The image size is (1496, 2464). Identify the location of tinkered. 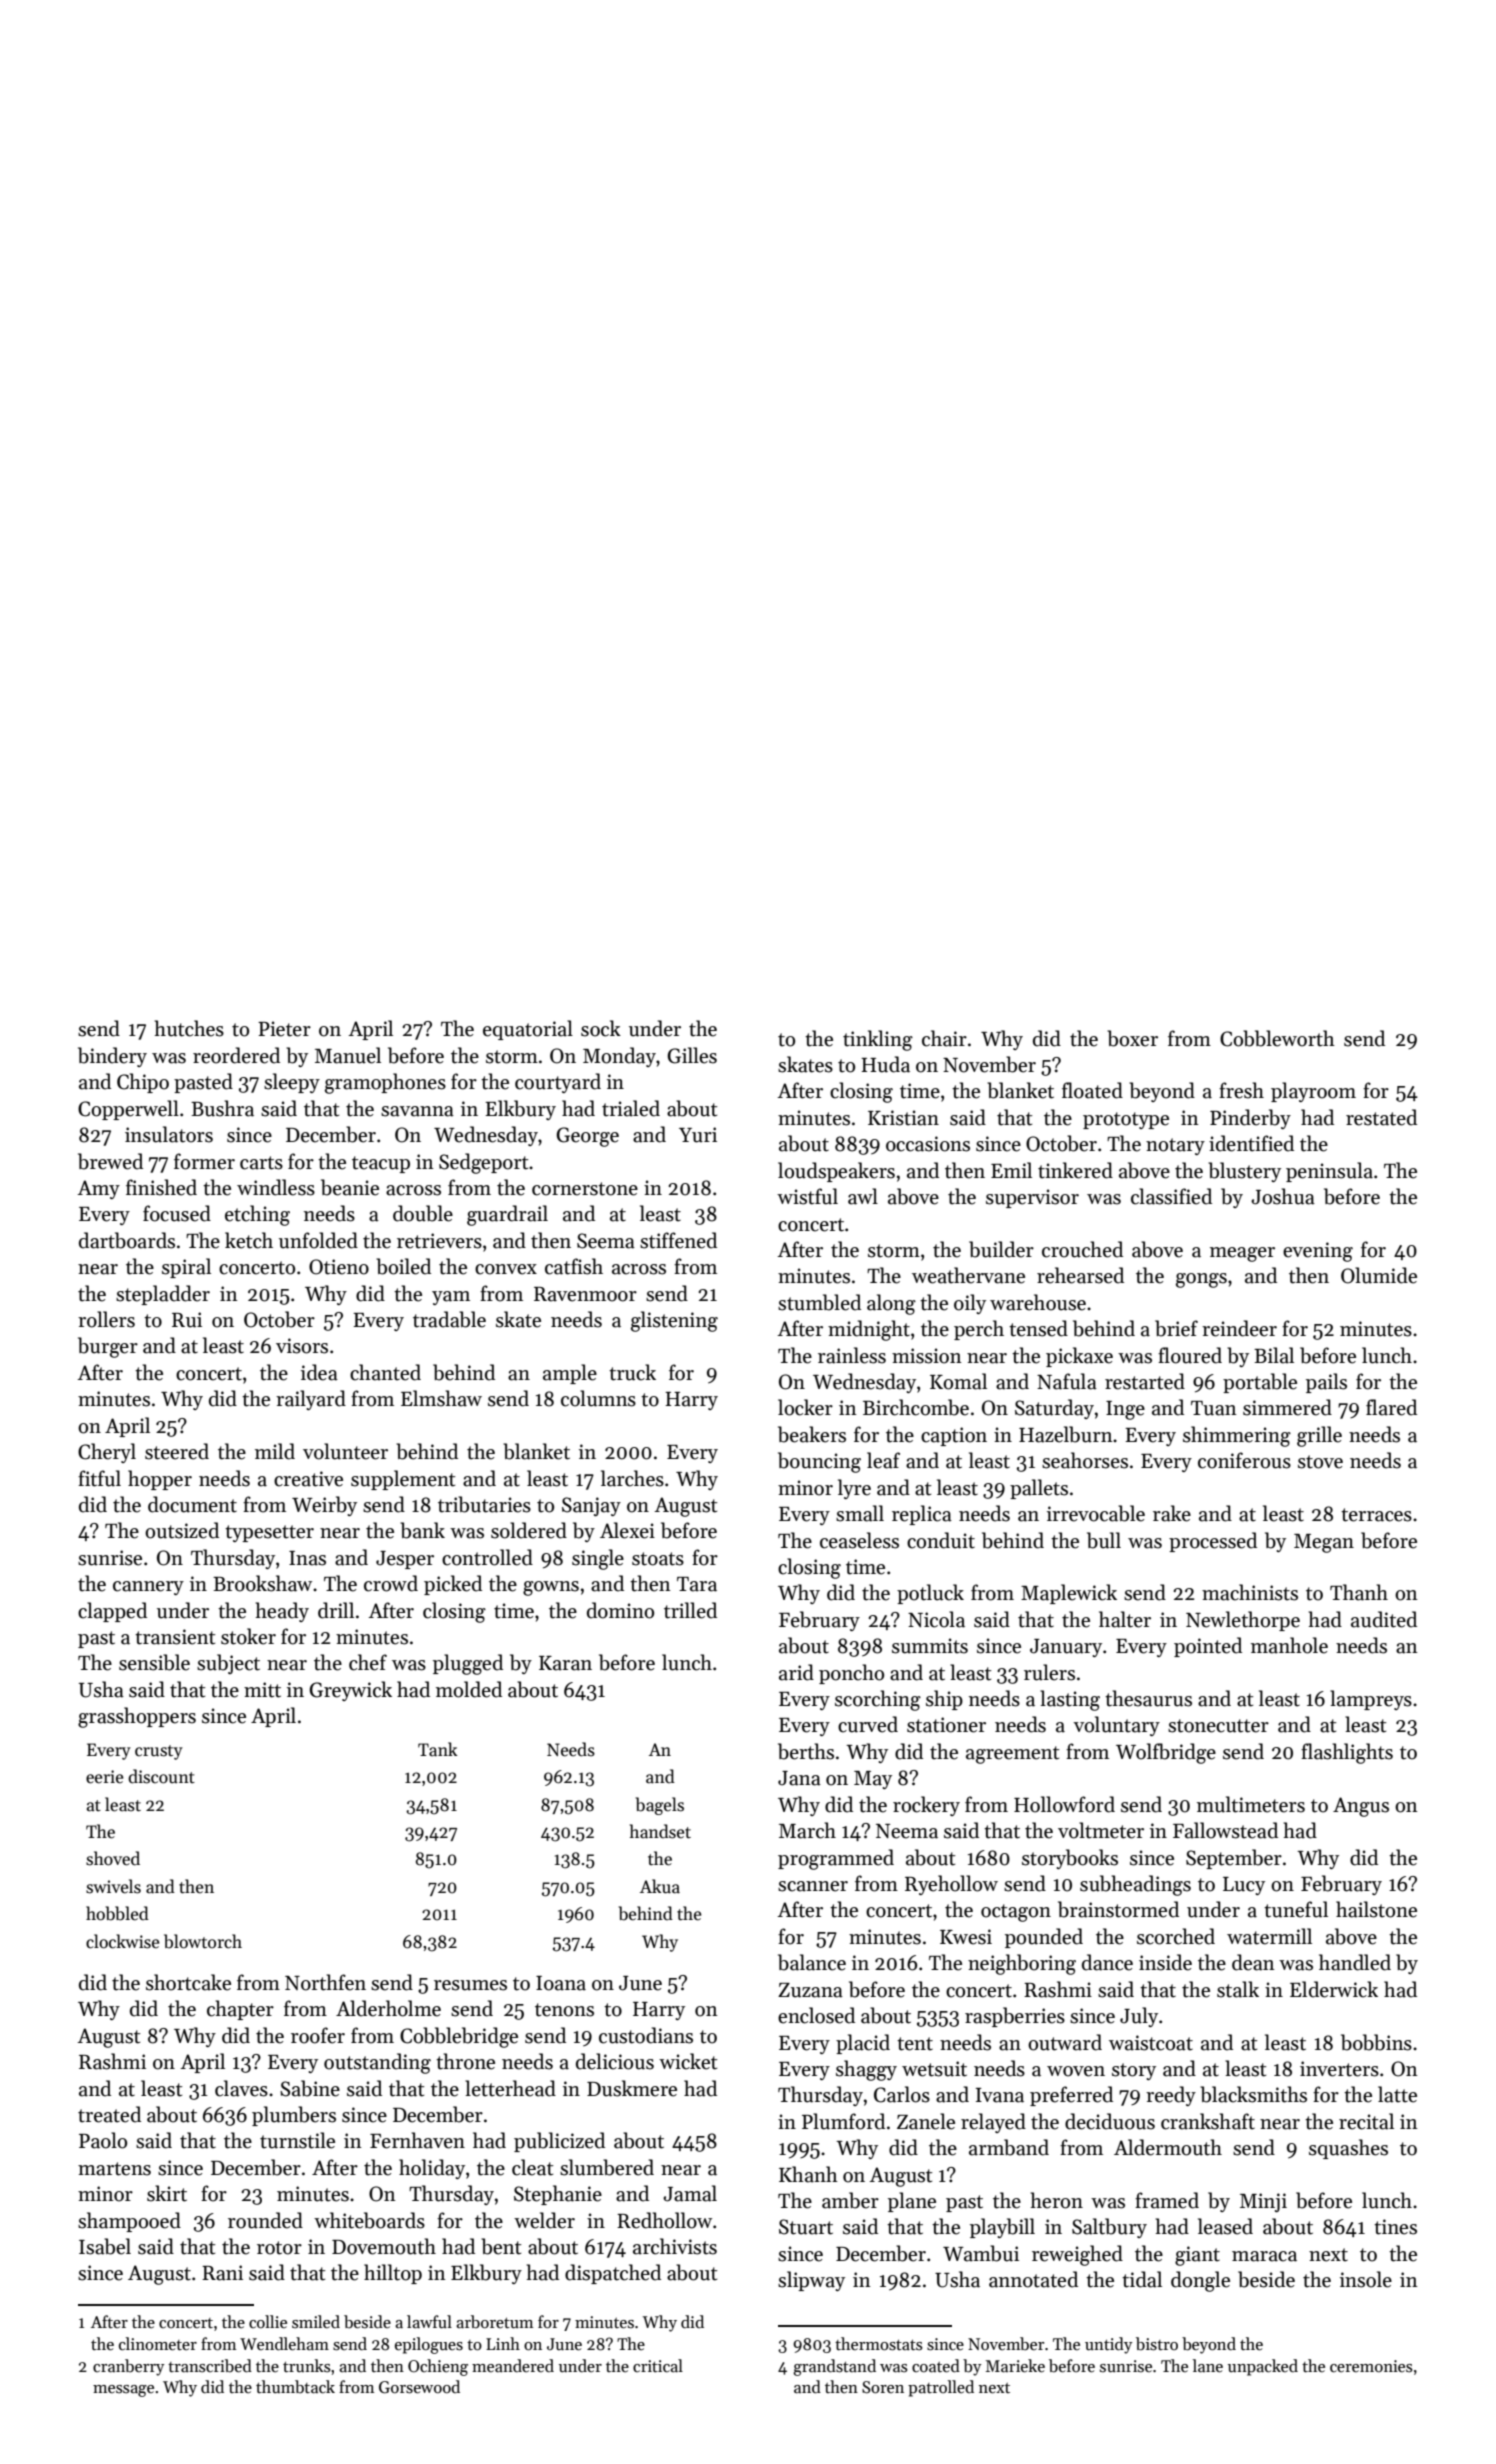
(1075, 1170).
